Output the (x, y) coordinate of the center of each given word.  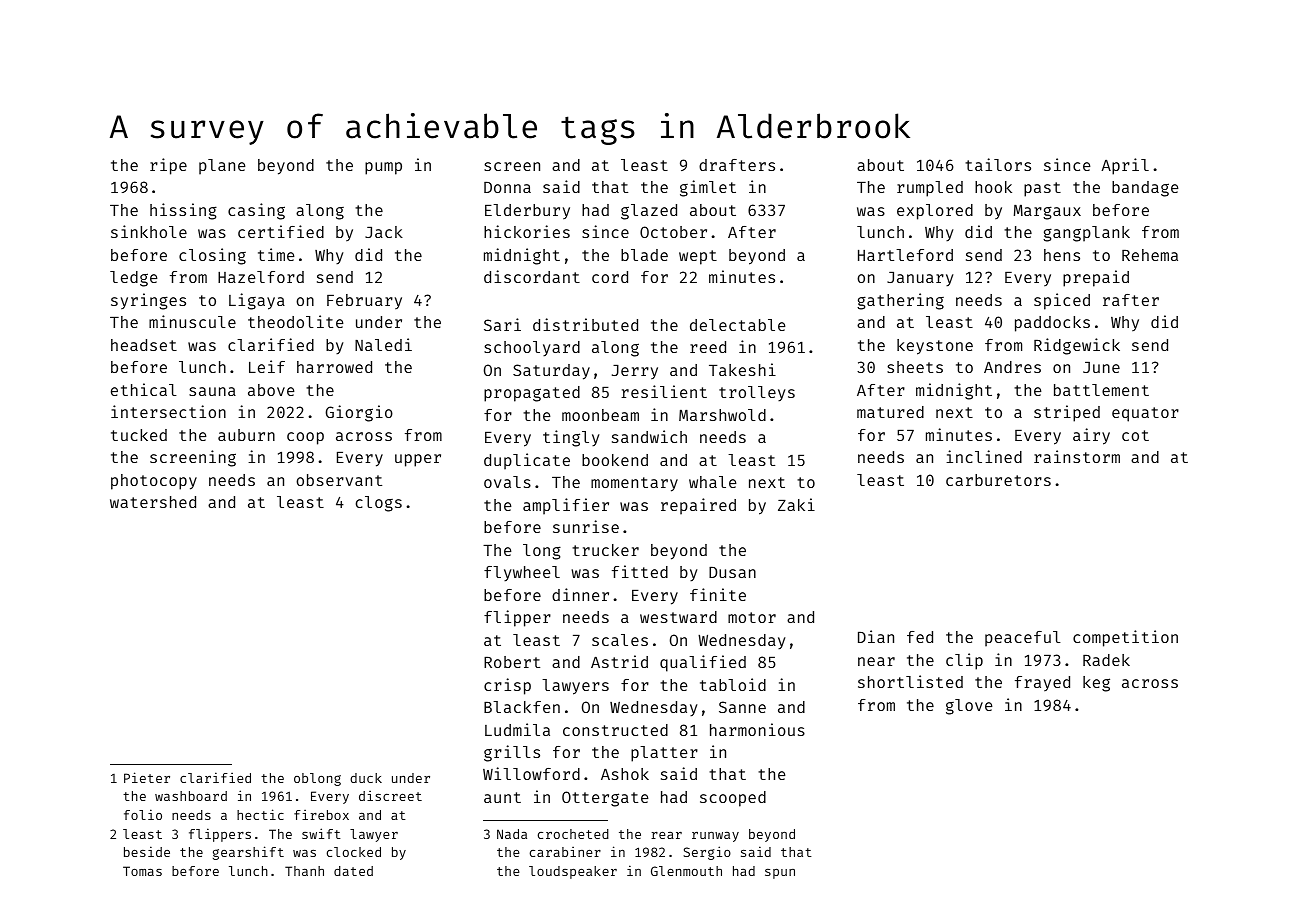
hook (993, 187)
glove (969, 707)
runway (715, 837)
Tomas (142, 871)
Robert (512, 662)
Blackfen (522, 707)
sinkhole (149, 231)
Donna (507, 187)
